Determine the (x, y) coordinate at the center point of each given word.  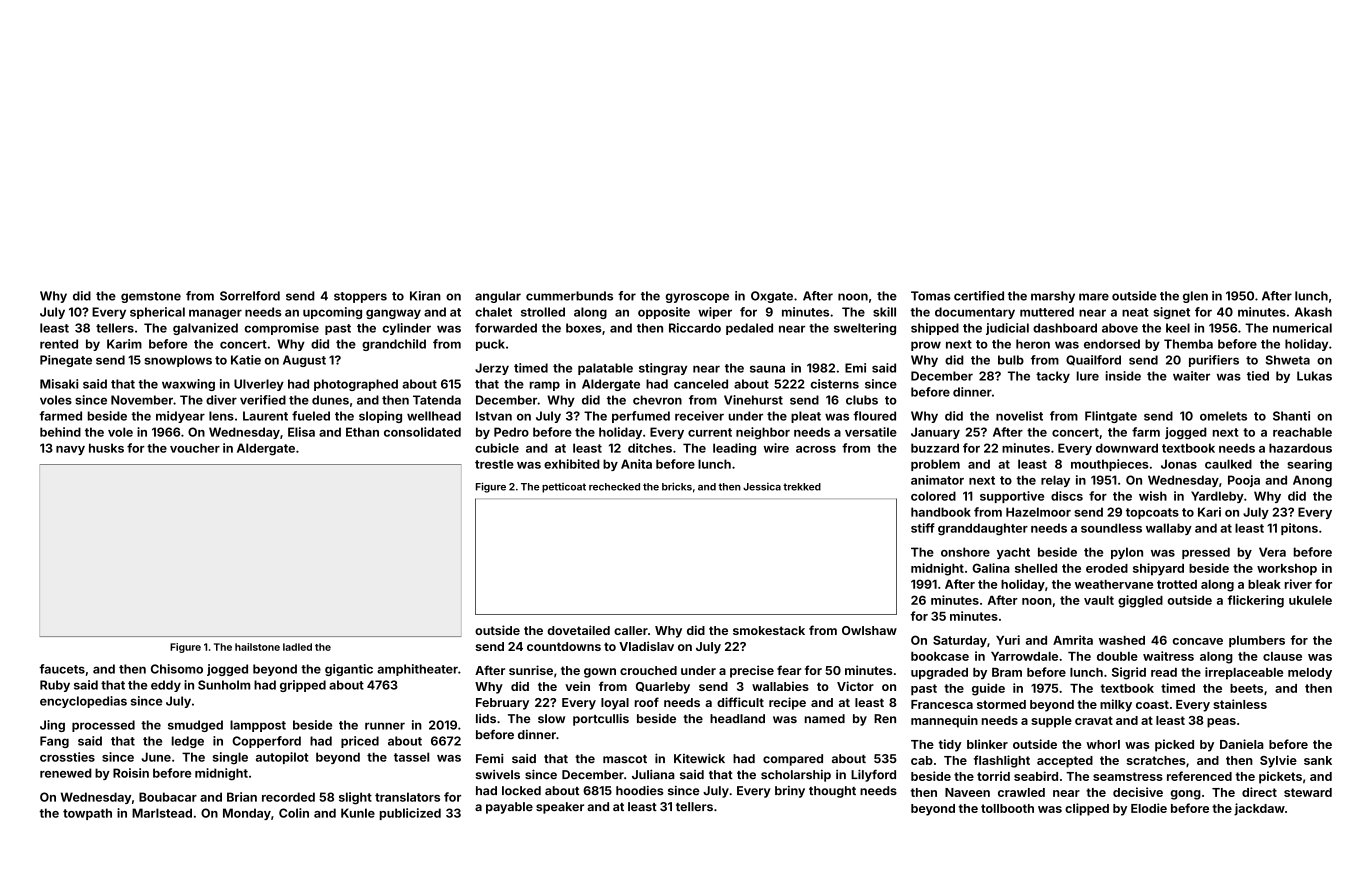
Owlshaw (869, 630)
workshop (1287, 570)
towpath (87, 814)
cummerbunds (569, 296)
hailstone (257, 647)
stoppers (360, 297)
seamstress (1128, 776)
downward (1127, 448)
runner (385, 726)
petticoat (564, 488)
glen (1195, 297)
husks (106, 448)
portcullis (601, 719)
